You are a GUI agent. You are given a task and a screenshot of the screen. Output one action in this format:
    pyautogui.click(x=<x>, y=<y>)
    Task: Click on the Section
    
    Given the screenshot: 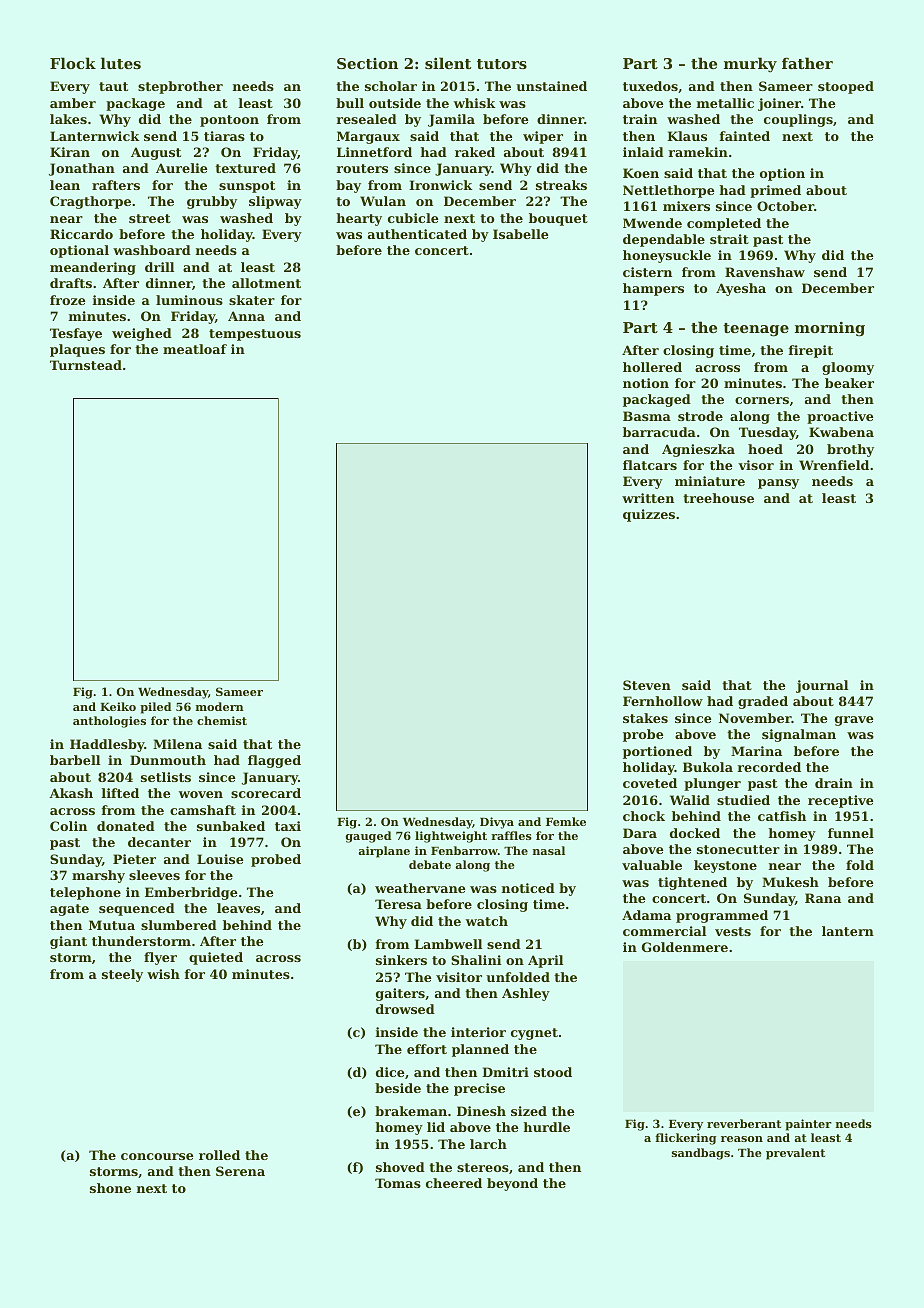 What is the action you would take?
    pyautogui.click(x=367, y=63)
